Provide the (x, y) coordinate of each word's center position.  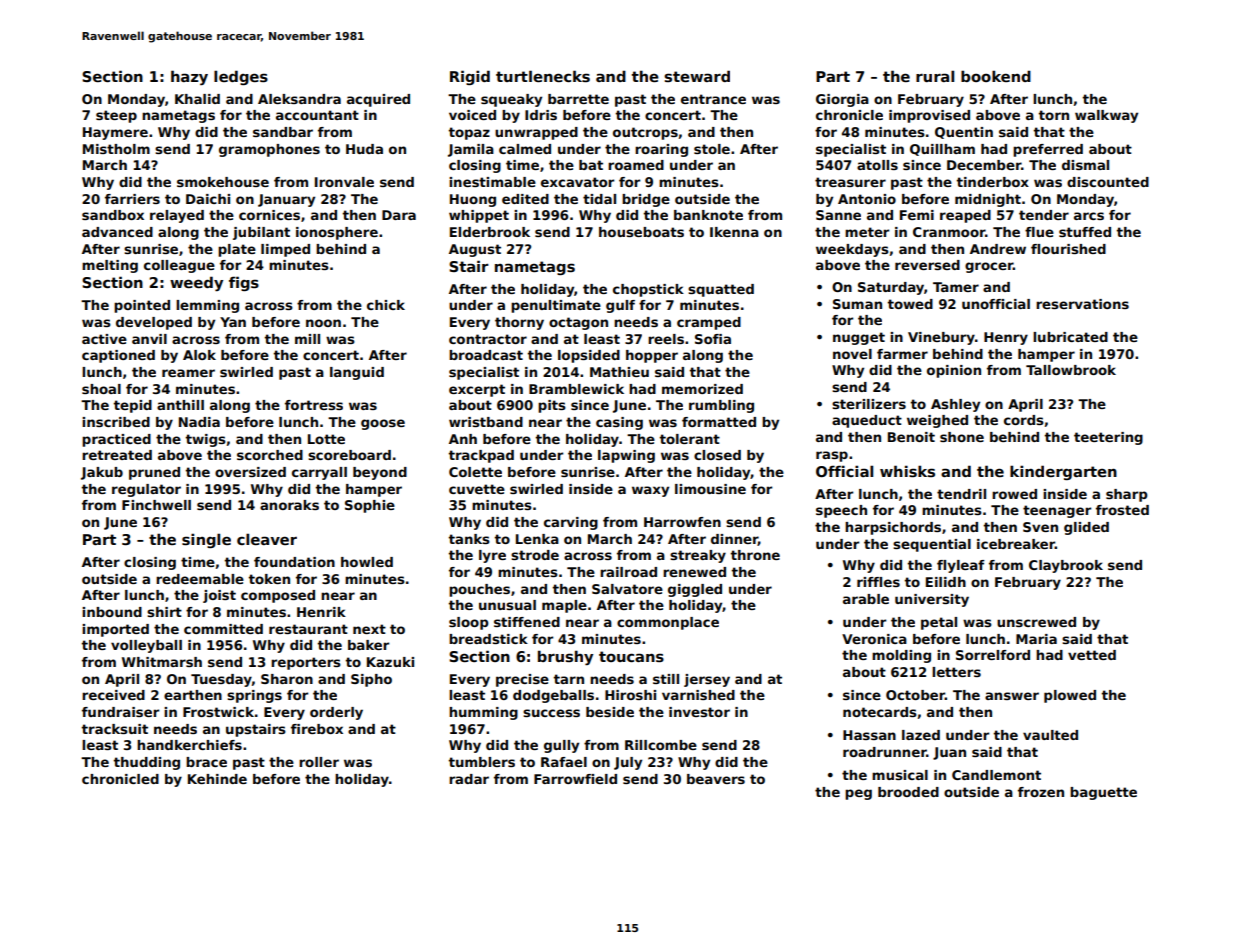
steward (697, 76)
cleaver (267, 539)
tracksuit (114, 729)
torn (1053, 115)
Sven (1040, 527)
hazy (189, 77)
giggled (695, 590)
